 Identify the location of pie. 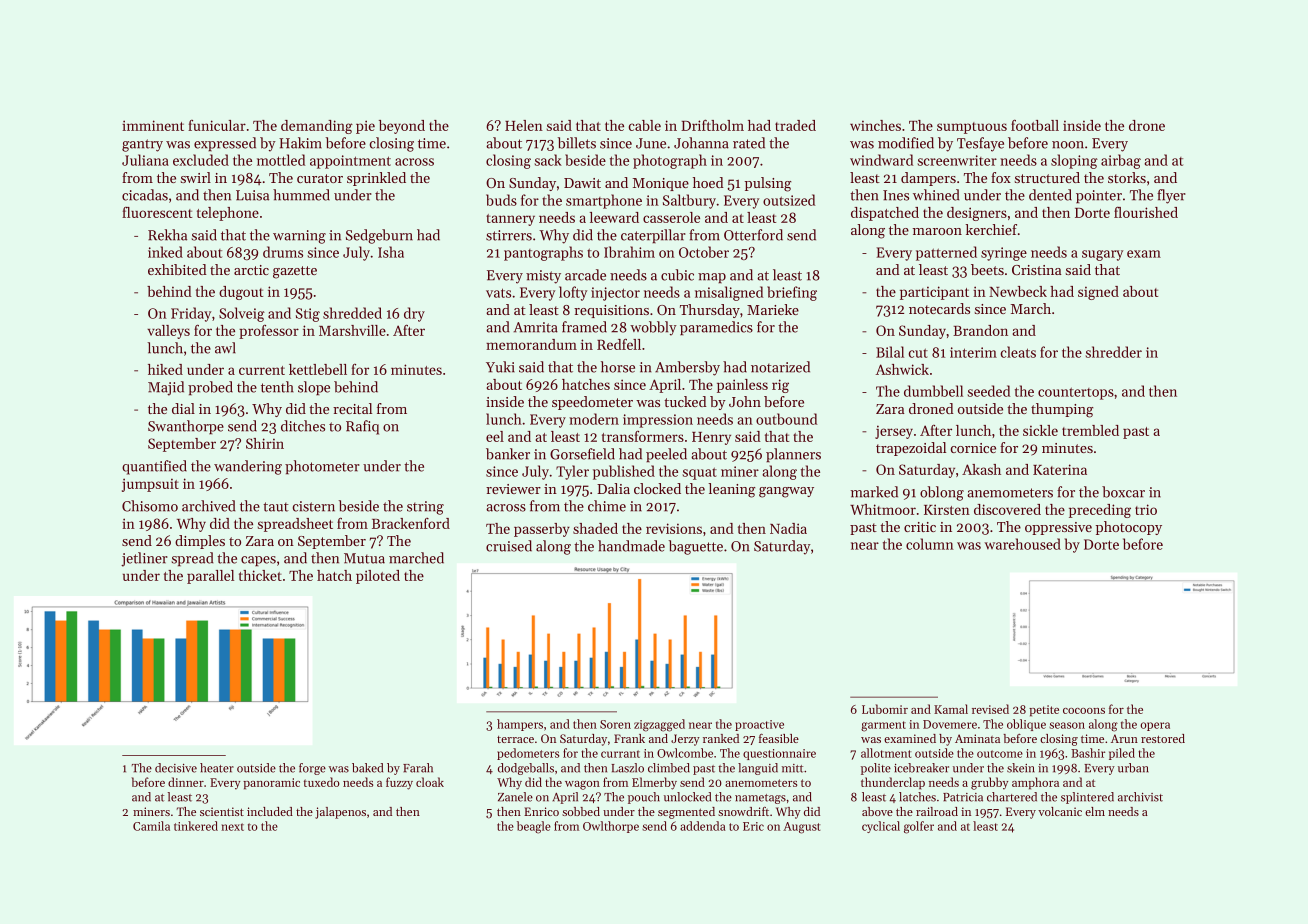
(365, 127).
